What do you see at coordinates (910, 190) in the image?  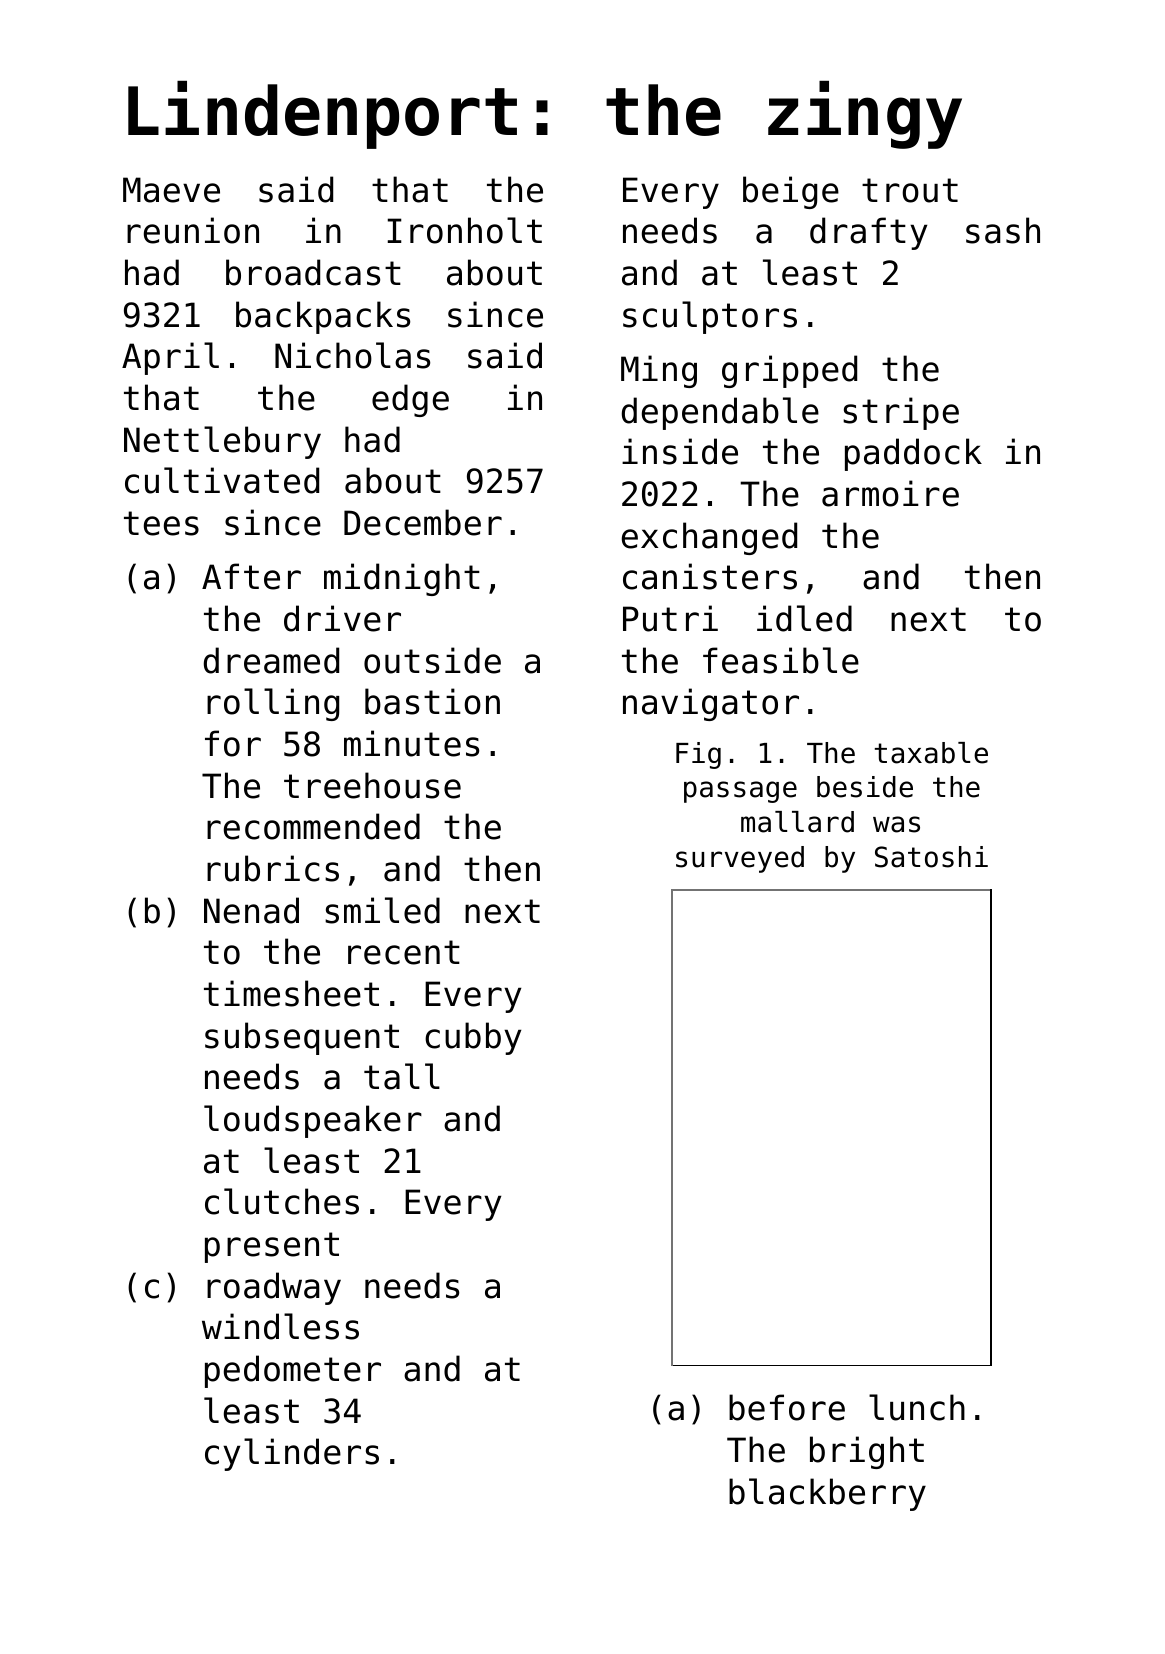 I see `trout` at bounding box center [910, 190].
